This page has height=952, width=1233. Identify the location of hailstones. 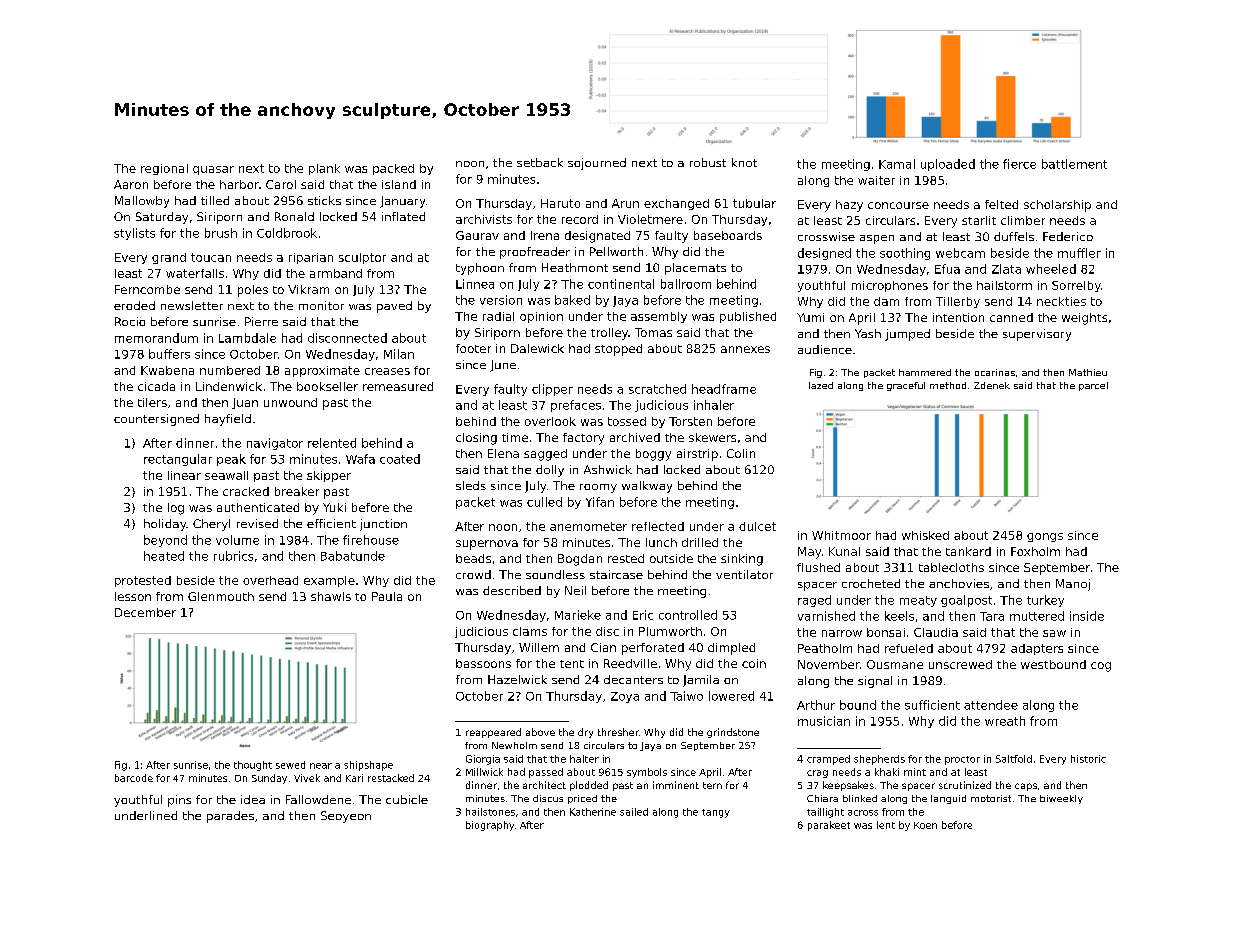
(490, 812).
